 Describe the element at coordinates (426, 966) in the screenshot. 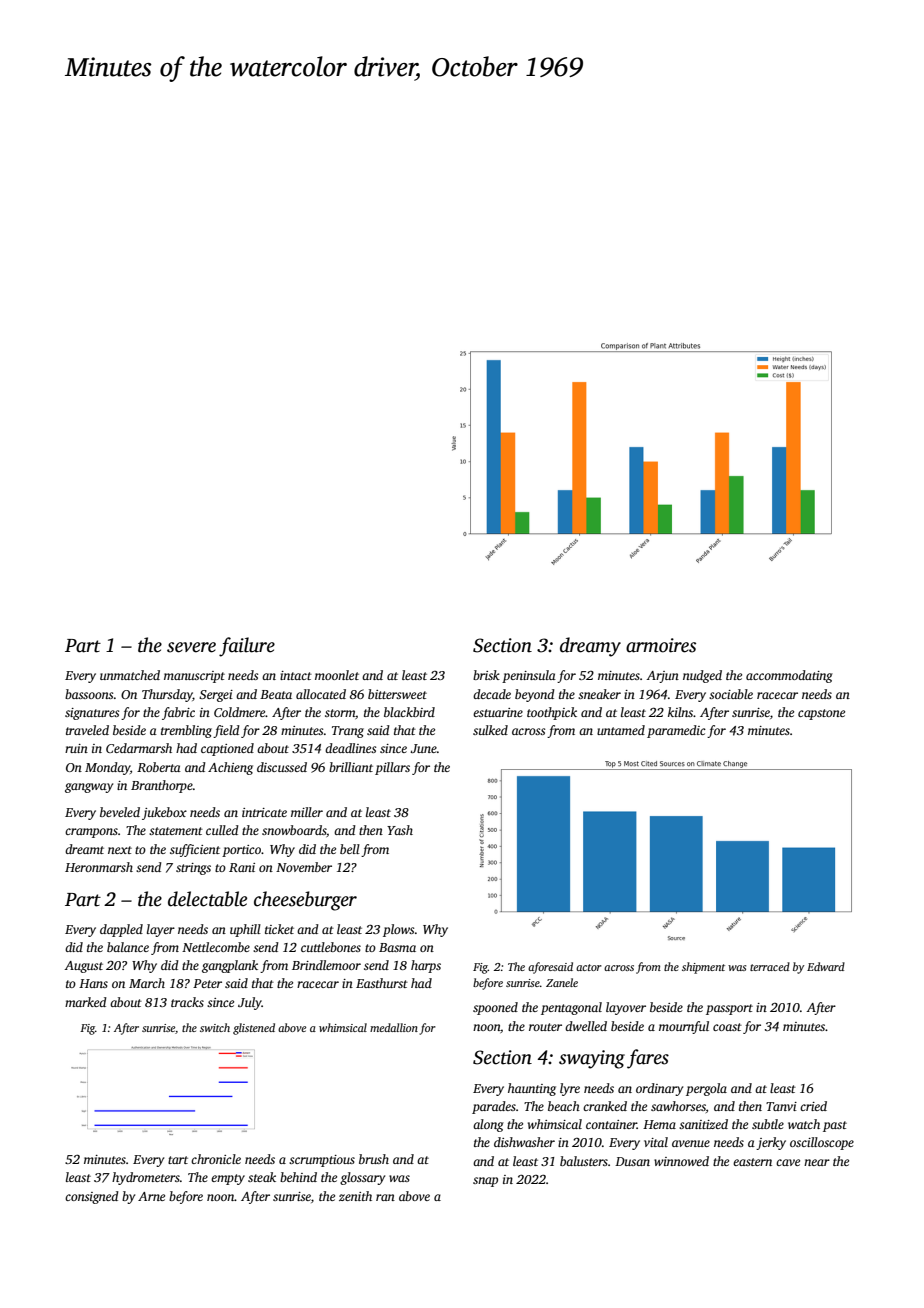

I see `harps` at that location.
